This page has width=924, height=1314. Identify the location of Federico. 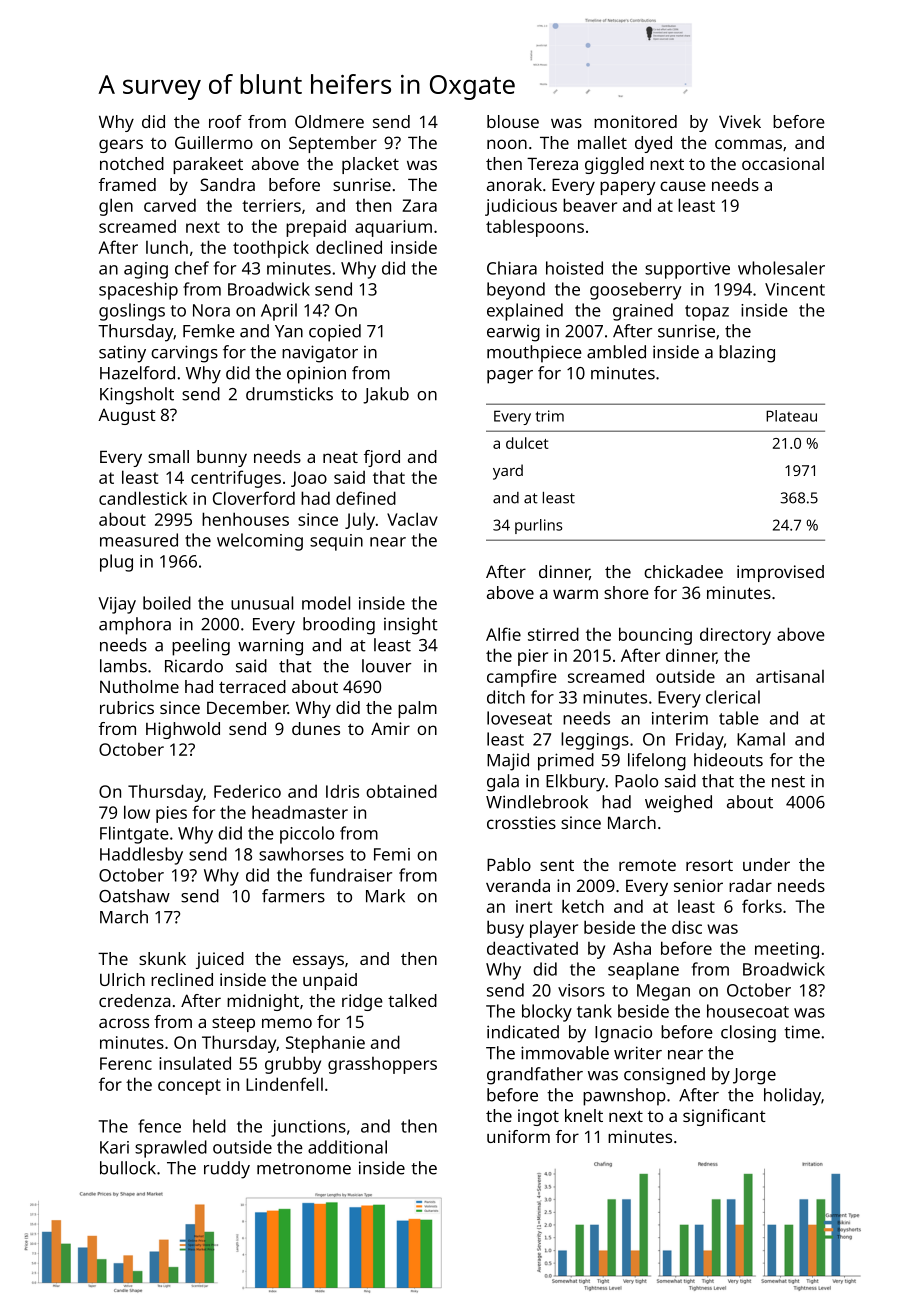
(247, 791).
